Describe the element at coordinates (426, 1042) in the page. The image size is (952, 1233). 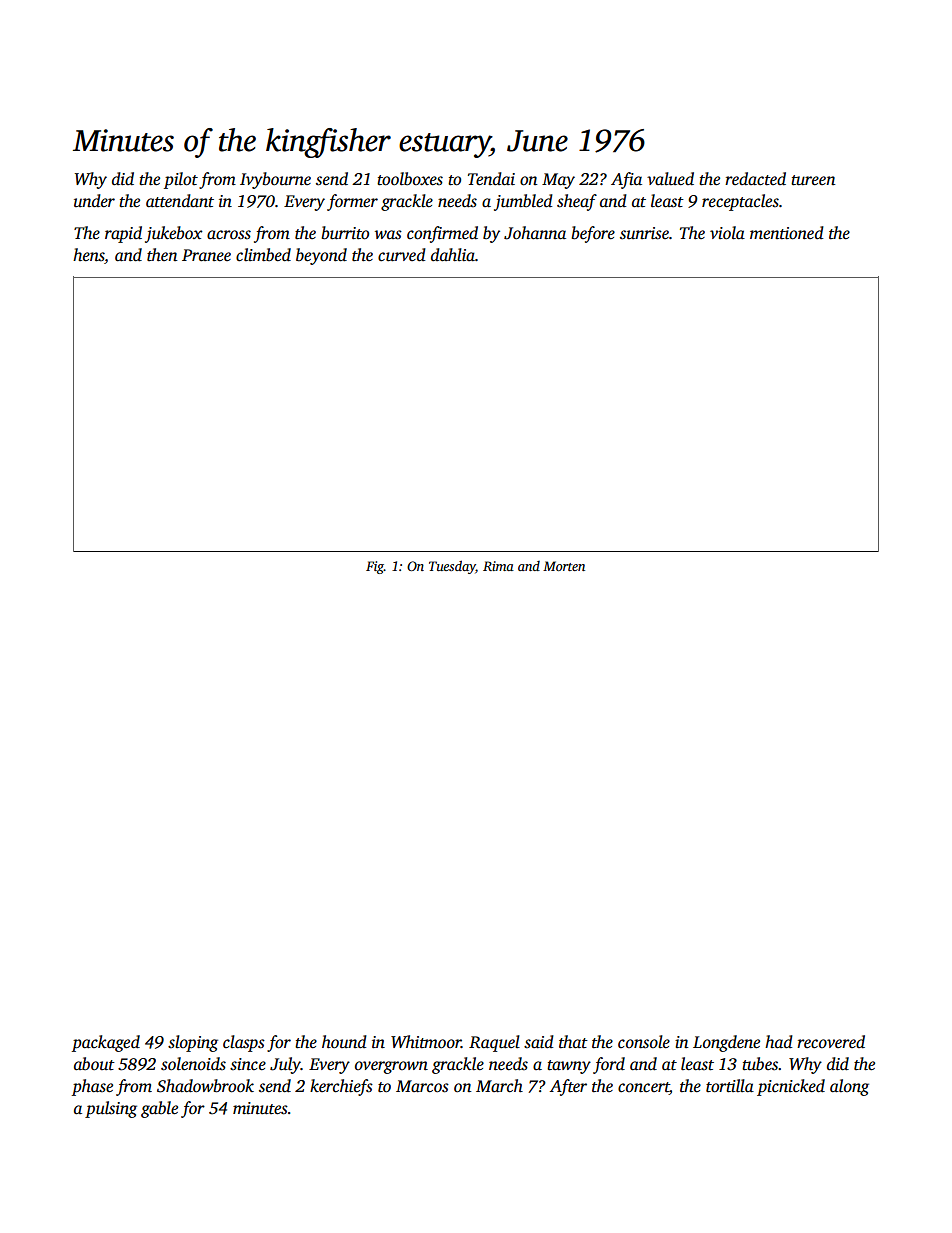
I see `Whitmoor` at that location.
